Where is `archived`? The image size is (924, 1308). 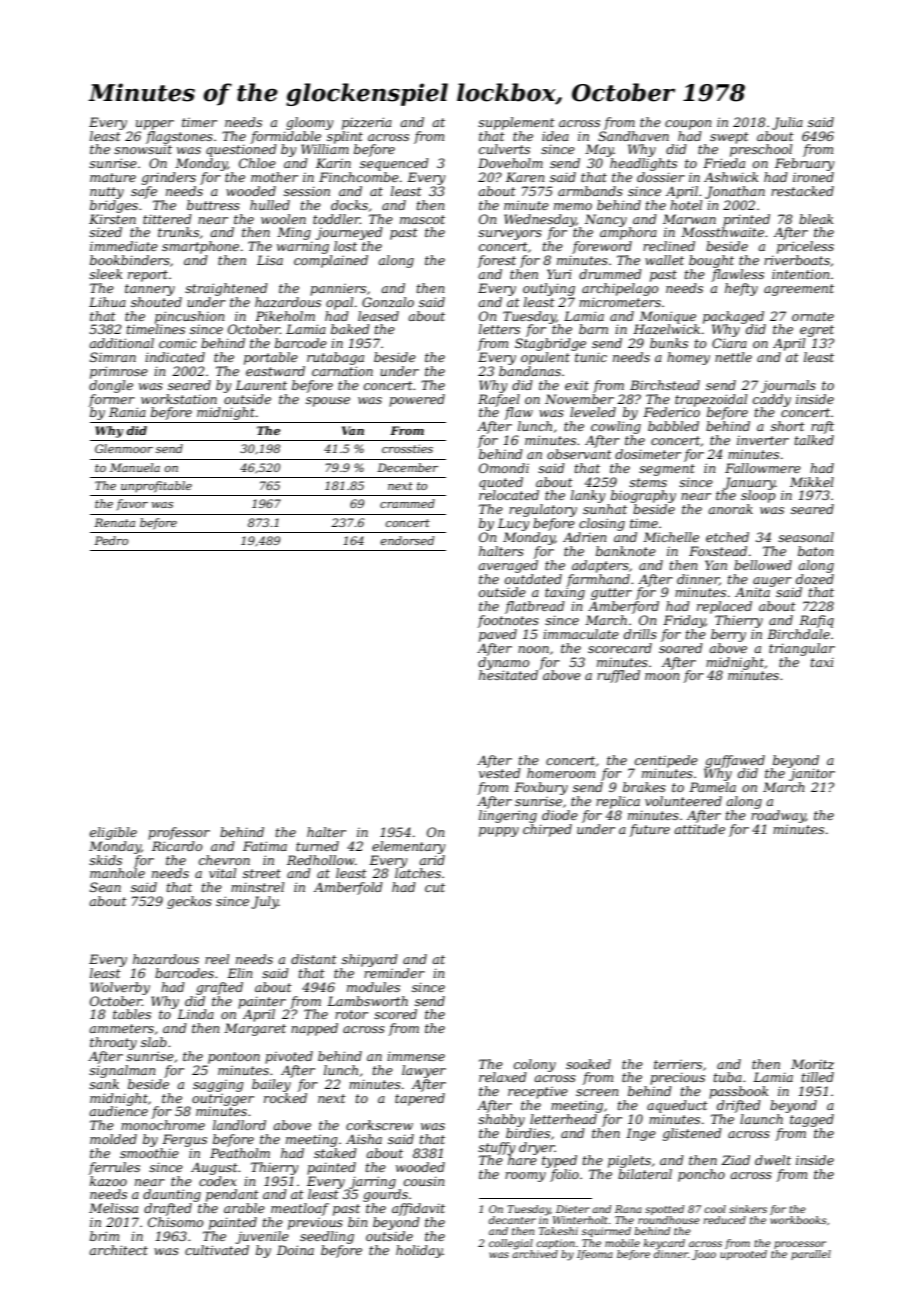
archived is located at coordinates (535, 1253).
